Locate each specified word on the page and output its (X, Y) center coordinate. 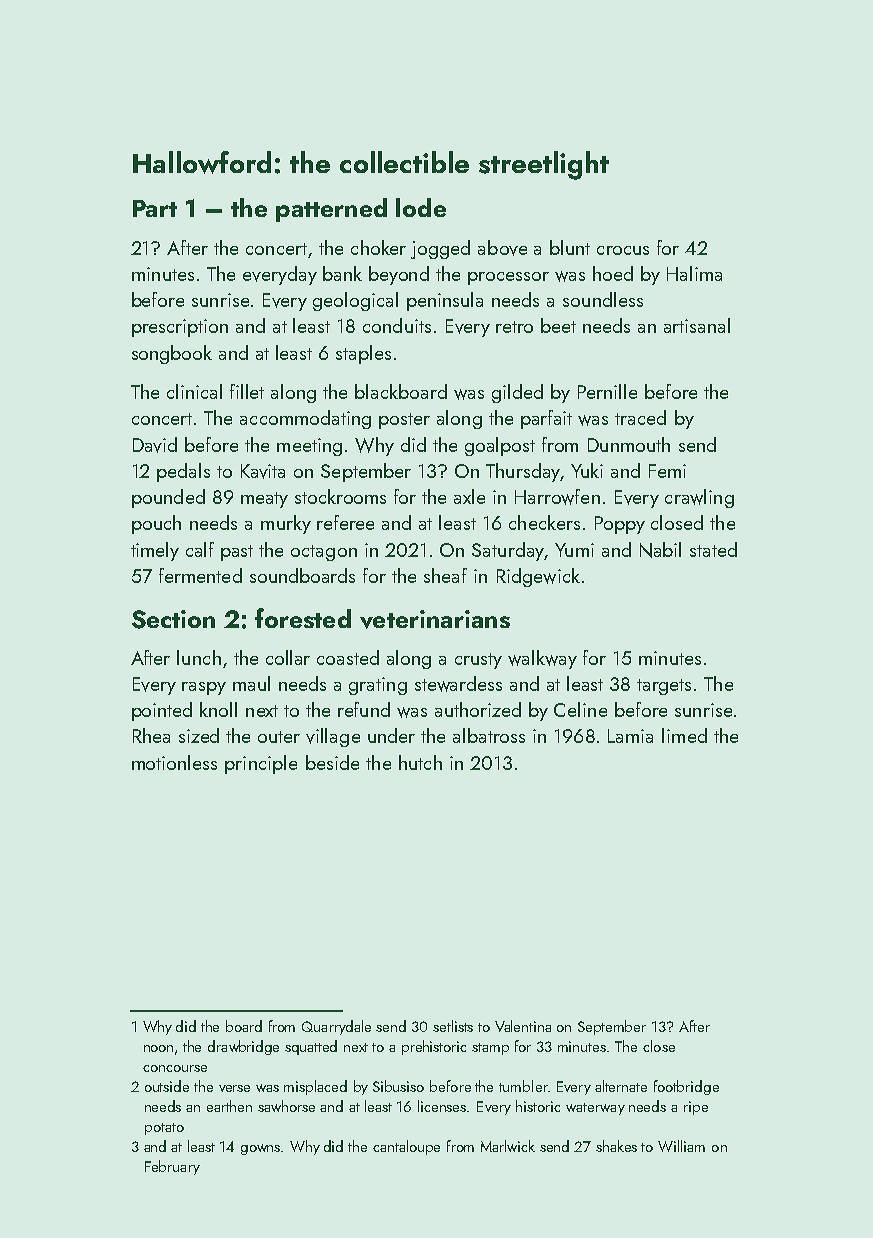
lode (421, 207)
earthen (229, 1106)
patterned (331, 210)
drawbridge (243, 1047)
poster (404, 421)
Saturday (508, 551)
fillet (247, 391)
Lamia (630, 736)
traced (640, 417)
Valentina (523, 1026)
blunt (570, 247)
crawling (699, 498)
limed (684, 735)
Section (173, 619)
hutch (420, 762)
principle (261, 764)
